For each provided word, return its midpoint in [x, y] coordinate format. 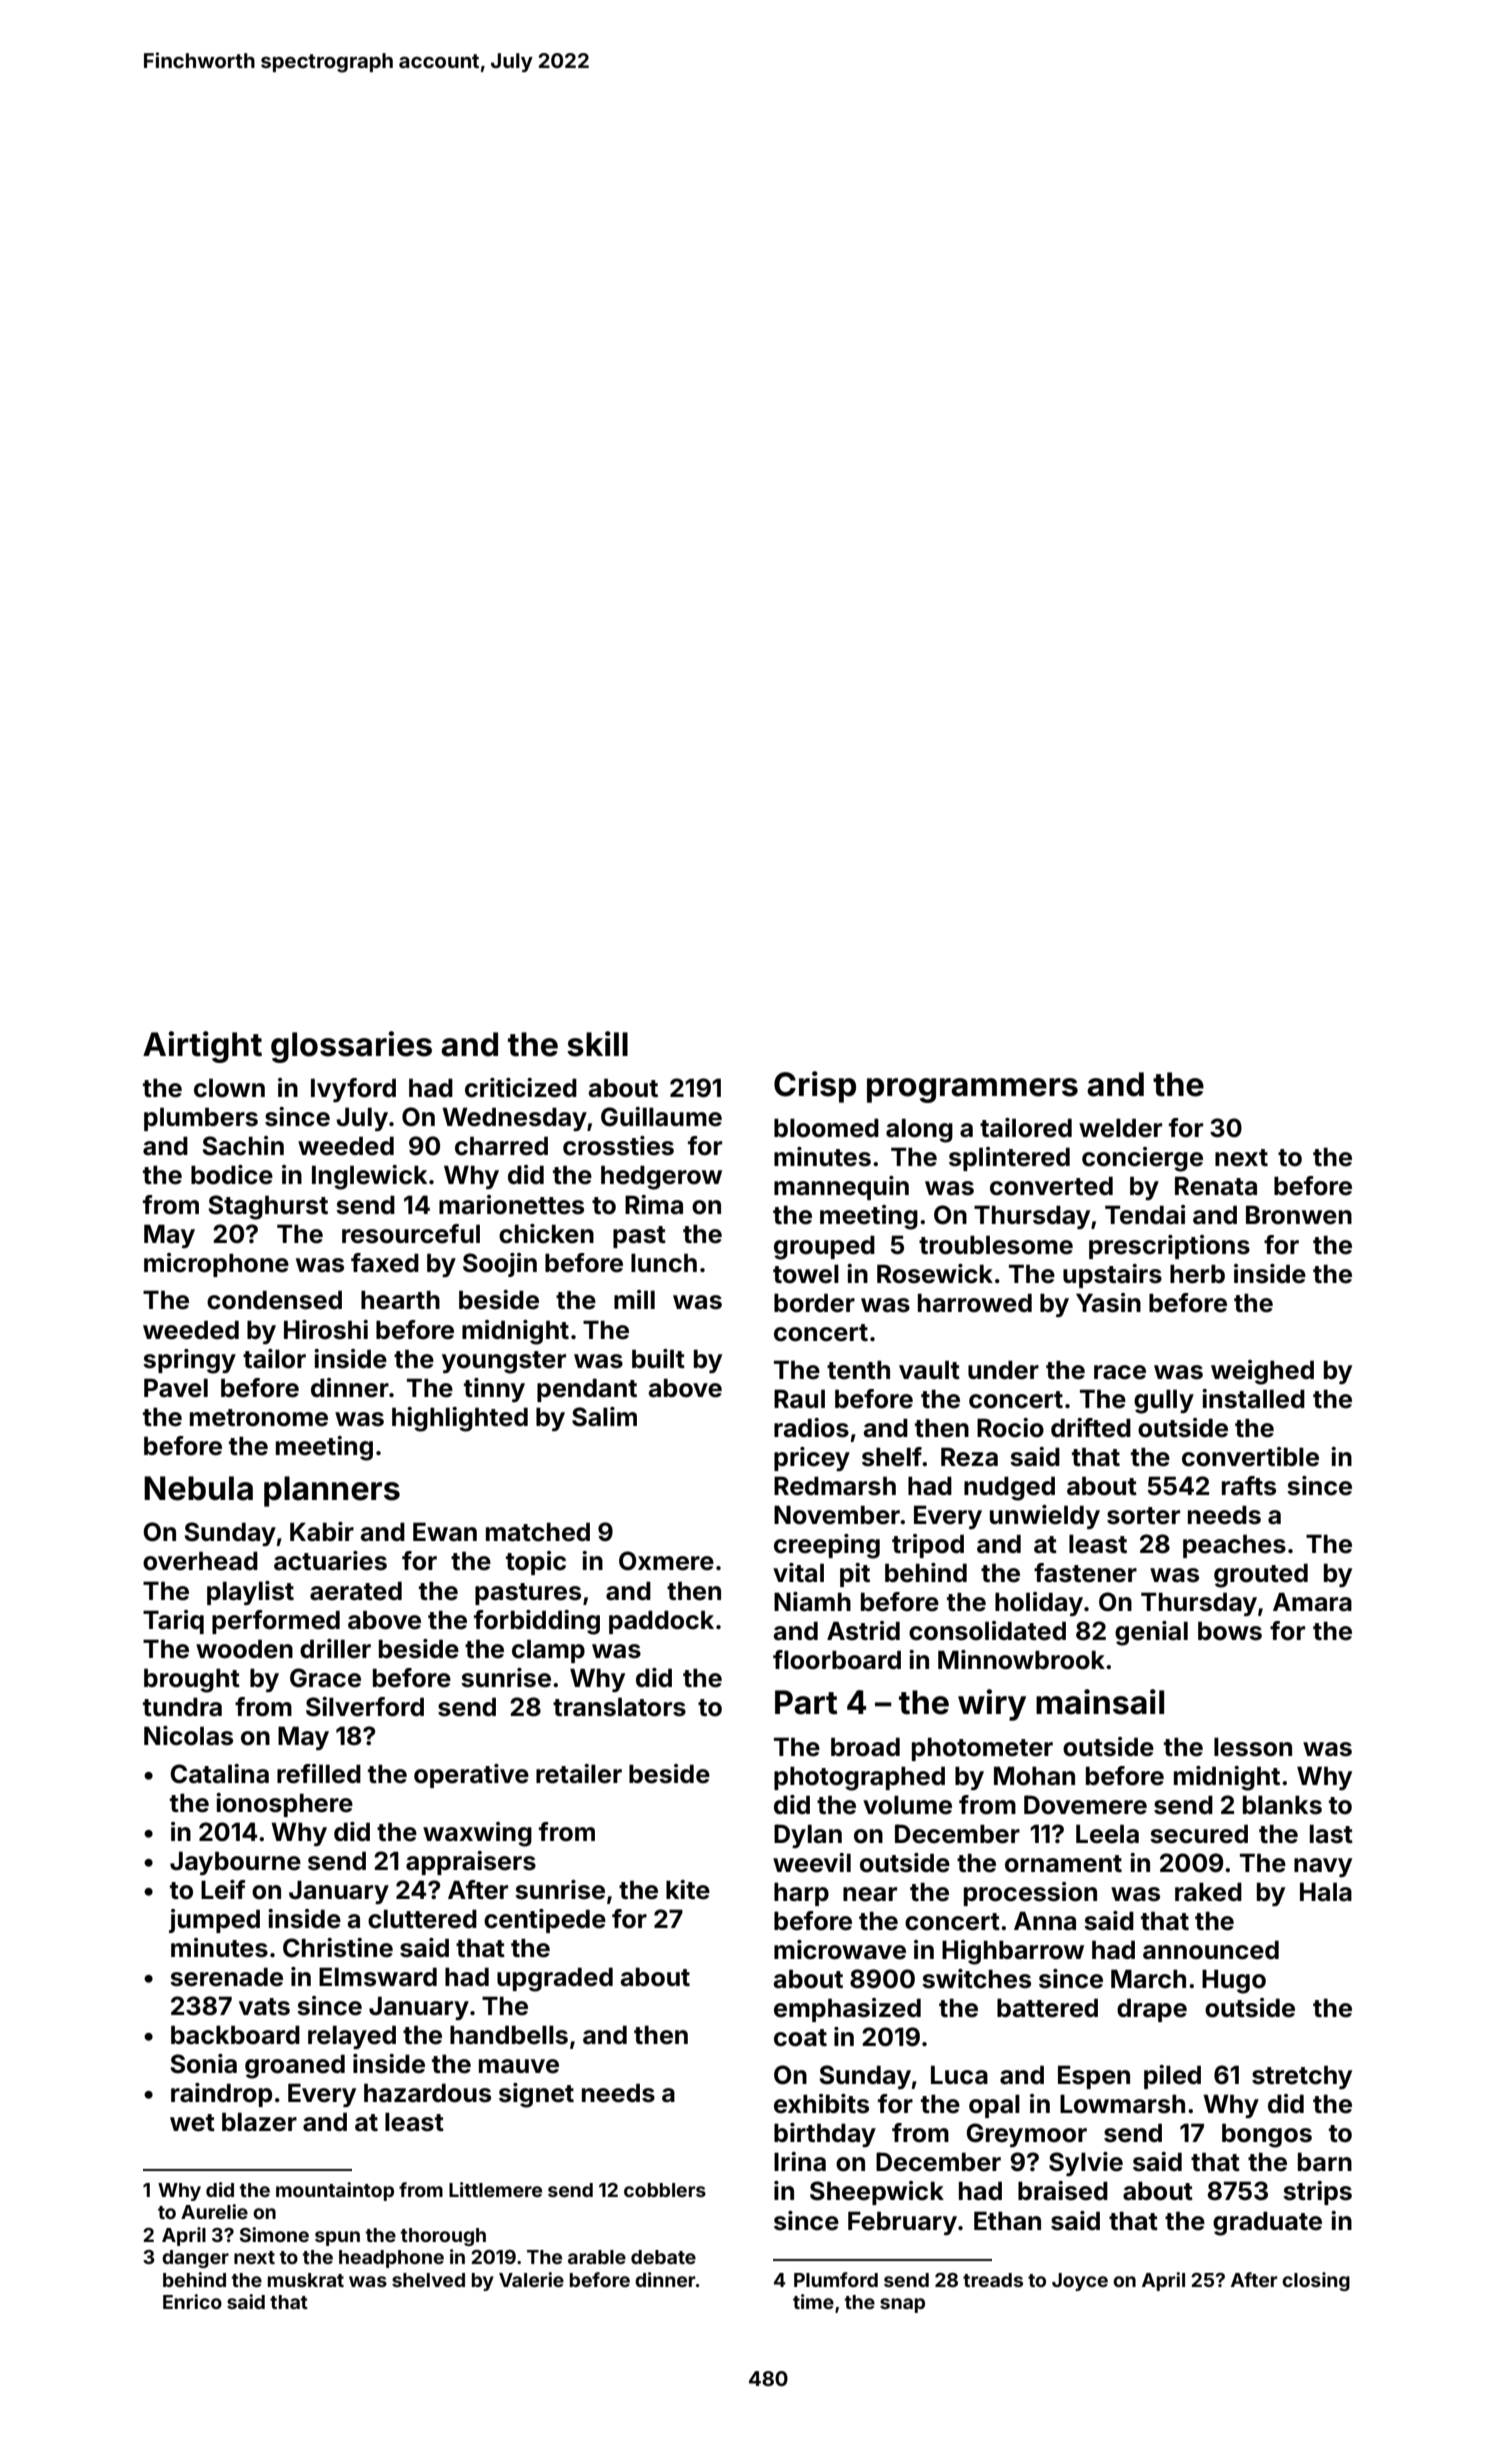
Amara [1312, 1602]
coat [800, 2038]
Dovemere [1085, 1805]
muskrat [306, 2280]
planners [332, 1491]
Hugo [1234, 1981]
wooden [244, 1649]
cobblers [665, 2190]
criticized [521, 1088]
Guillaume [661, 1117]
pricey [812, 1459]
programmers [972, 1090]
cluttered [422, 1919]
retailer [579, 1774]
